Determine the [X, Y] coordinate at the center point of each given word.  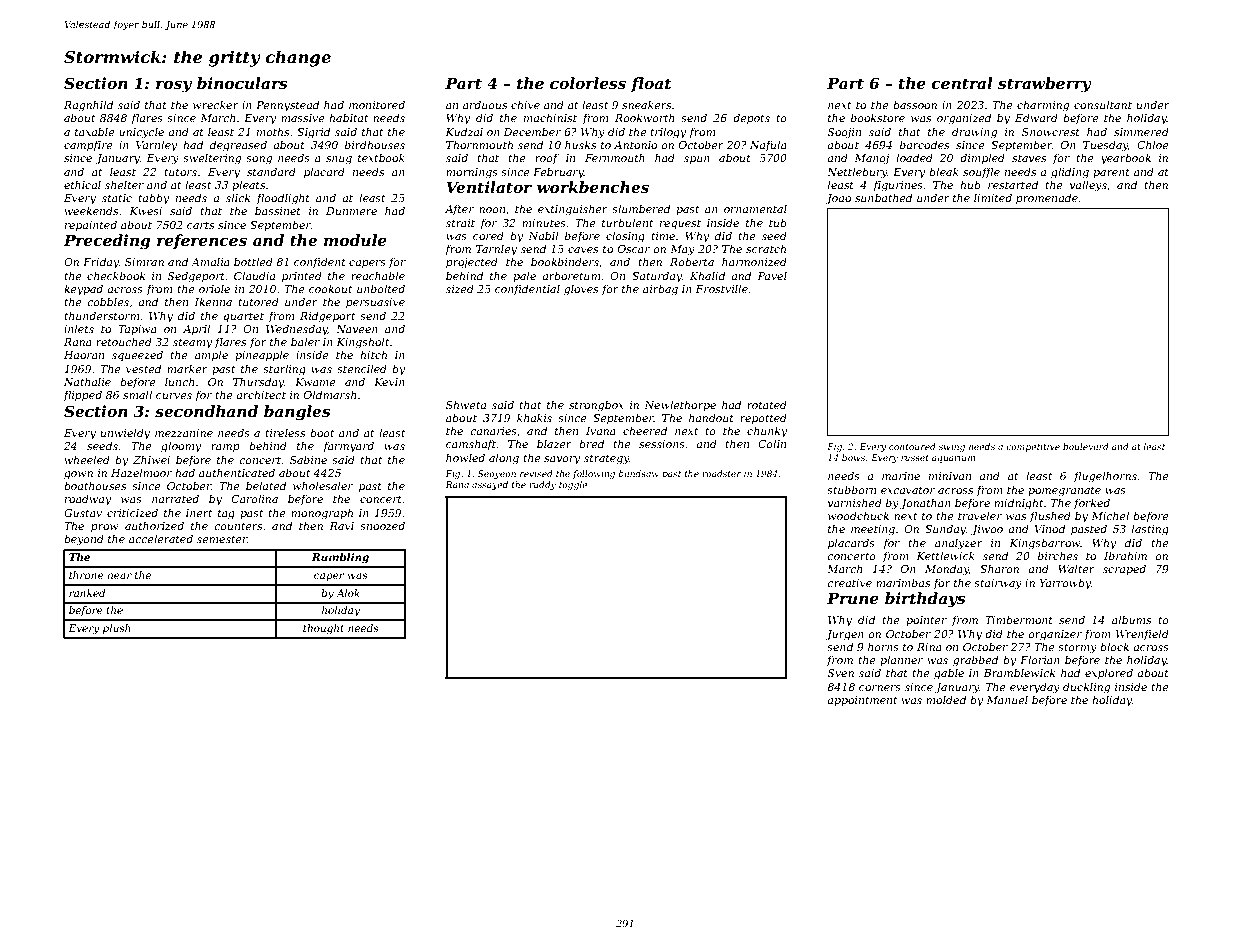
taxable [95, 131]
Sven [840, 673]
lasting [1150, 530]
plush [117, 629]
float [651, 84]
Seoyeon [497, 474]
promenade [1047, 198]
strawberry [1045, 85]
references [202, 241]
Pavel [772, 275]
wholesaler [323, 485]
